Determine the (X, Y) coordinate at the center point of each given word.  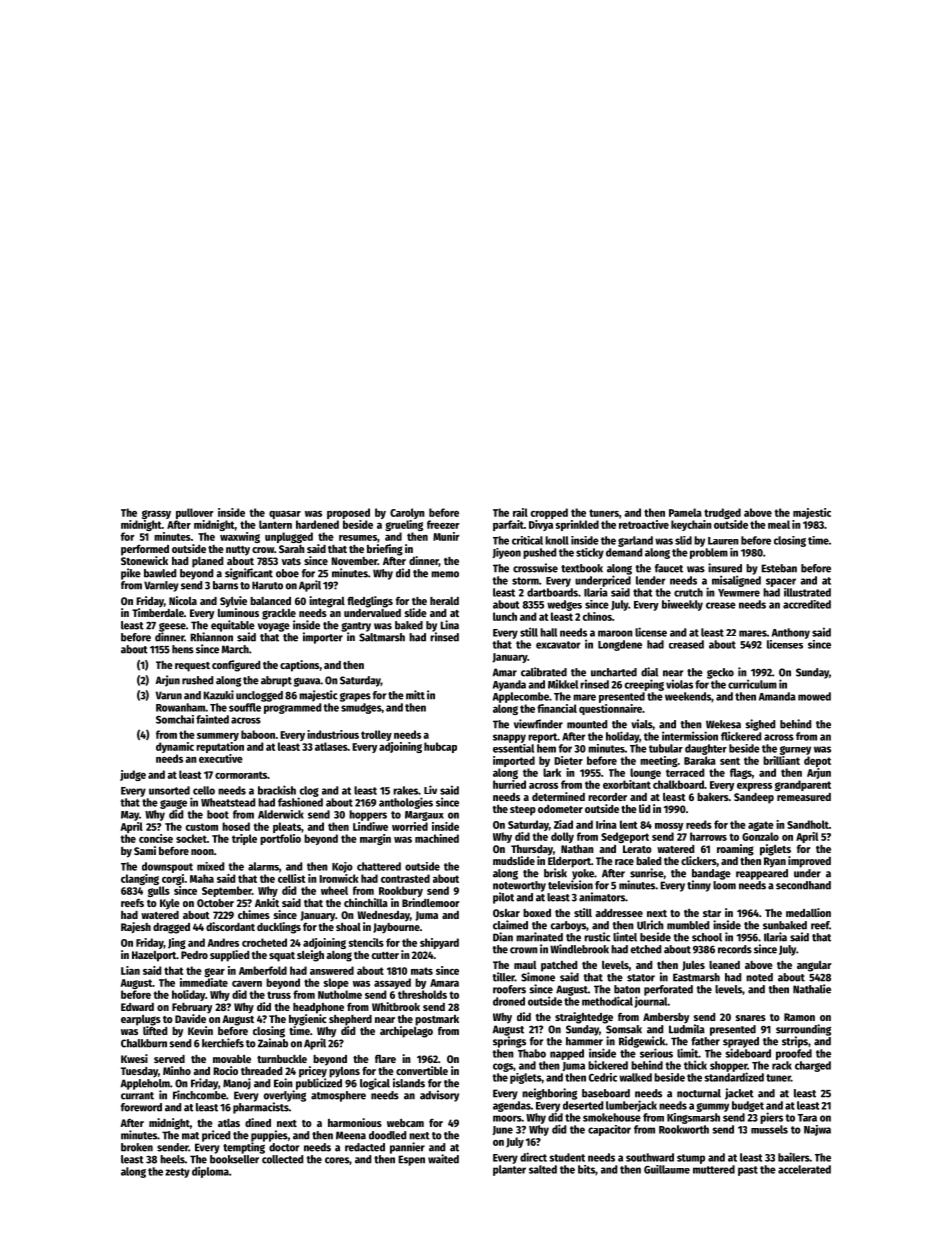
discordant (230, 926)
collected (282, 1159)
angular (814, 966)
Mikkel (563, 684)
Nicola (183, 600)
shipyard (439, 943)
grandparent (803, 785)
